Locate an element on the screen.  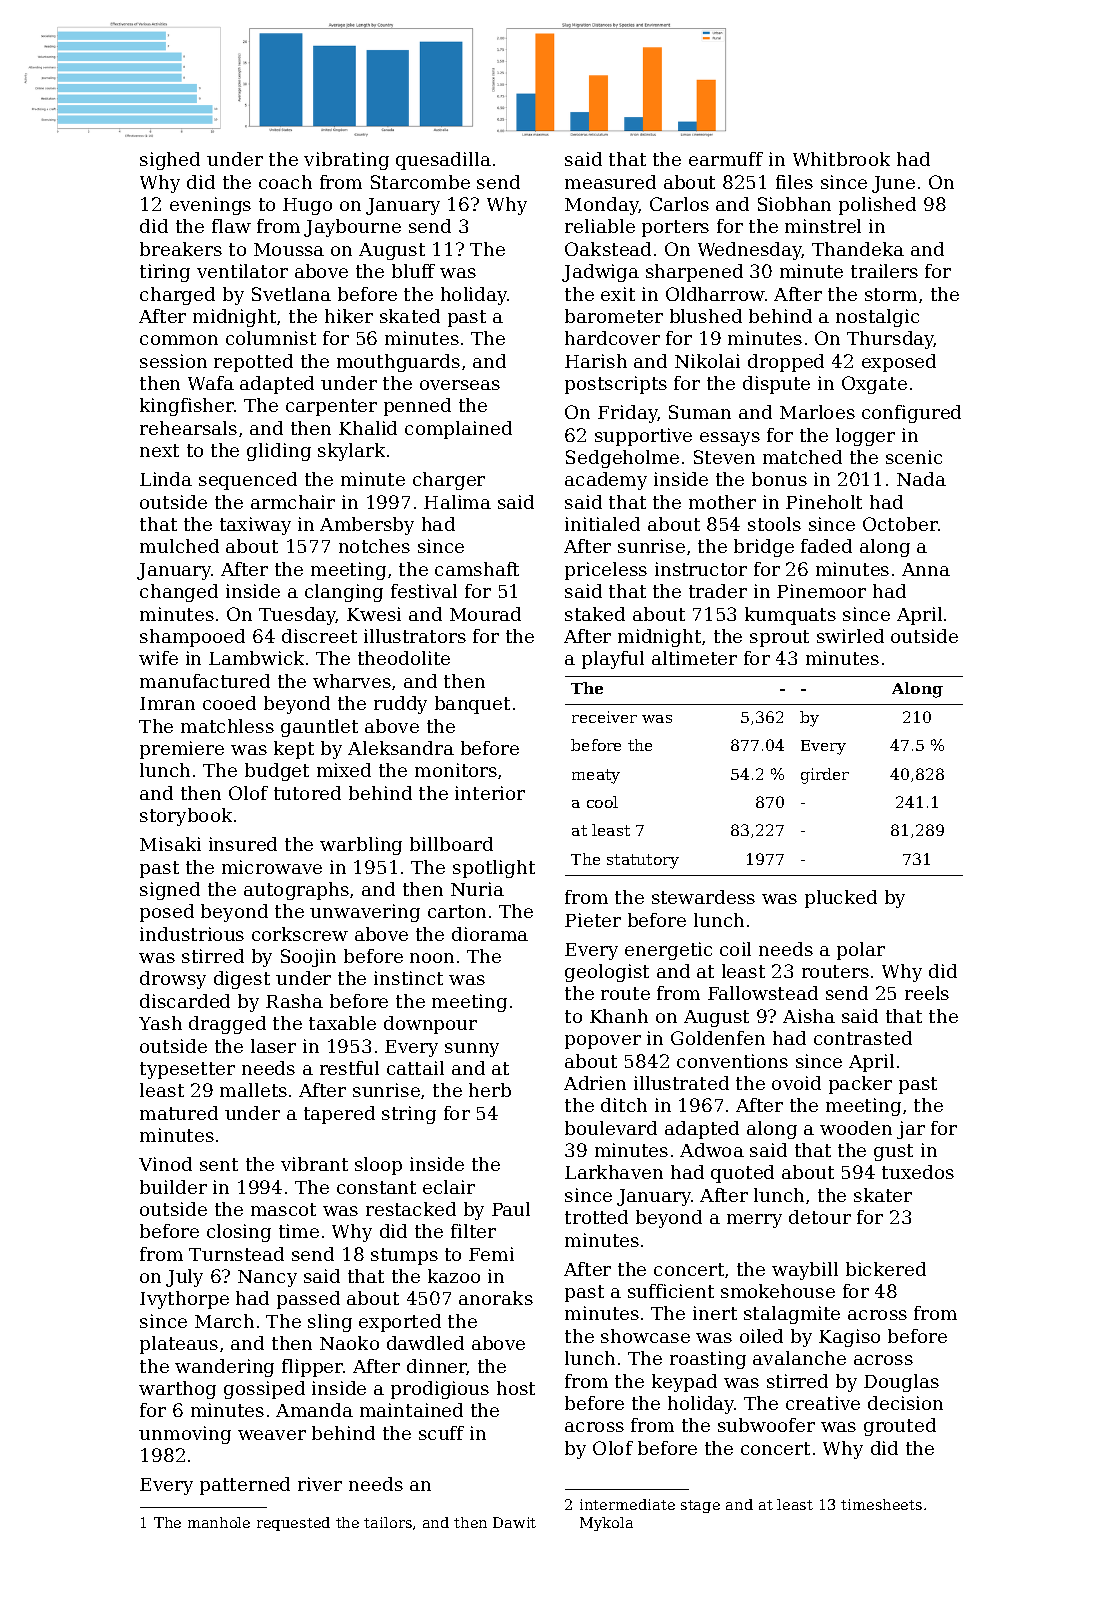
quesadilla is located at coordinates (443, 161).
